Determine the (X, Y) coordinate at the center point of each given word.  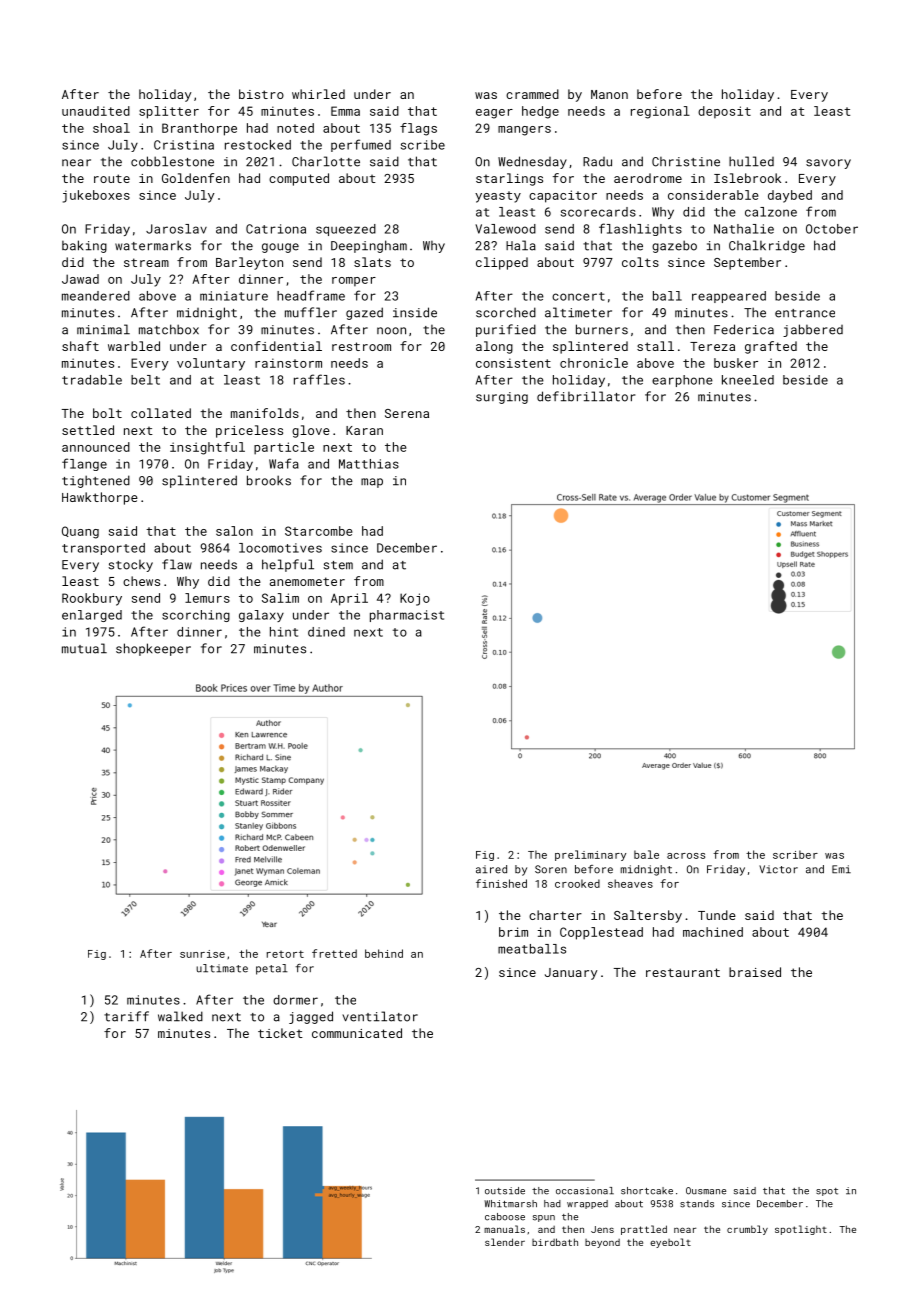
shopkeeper (153, 649)
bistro (261, 94)
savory (828, 164)
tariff (126, 1016)
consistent (513, 363)
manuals (504, 1229)
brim (513, 932)
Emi (841, 869)
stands (697, 1204)
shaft (80, 346)
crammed (532, 94)
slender (505, 1242)
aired (491, 869)
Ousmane (706, 1191)
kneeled (748, 380)
